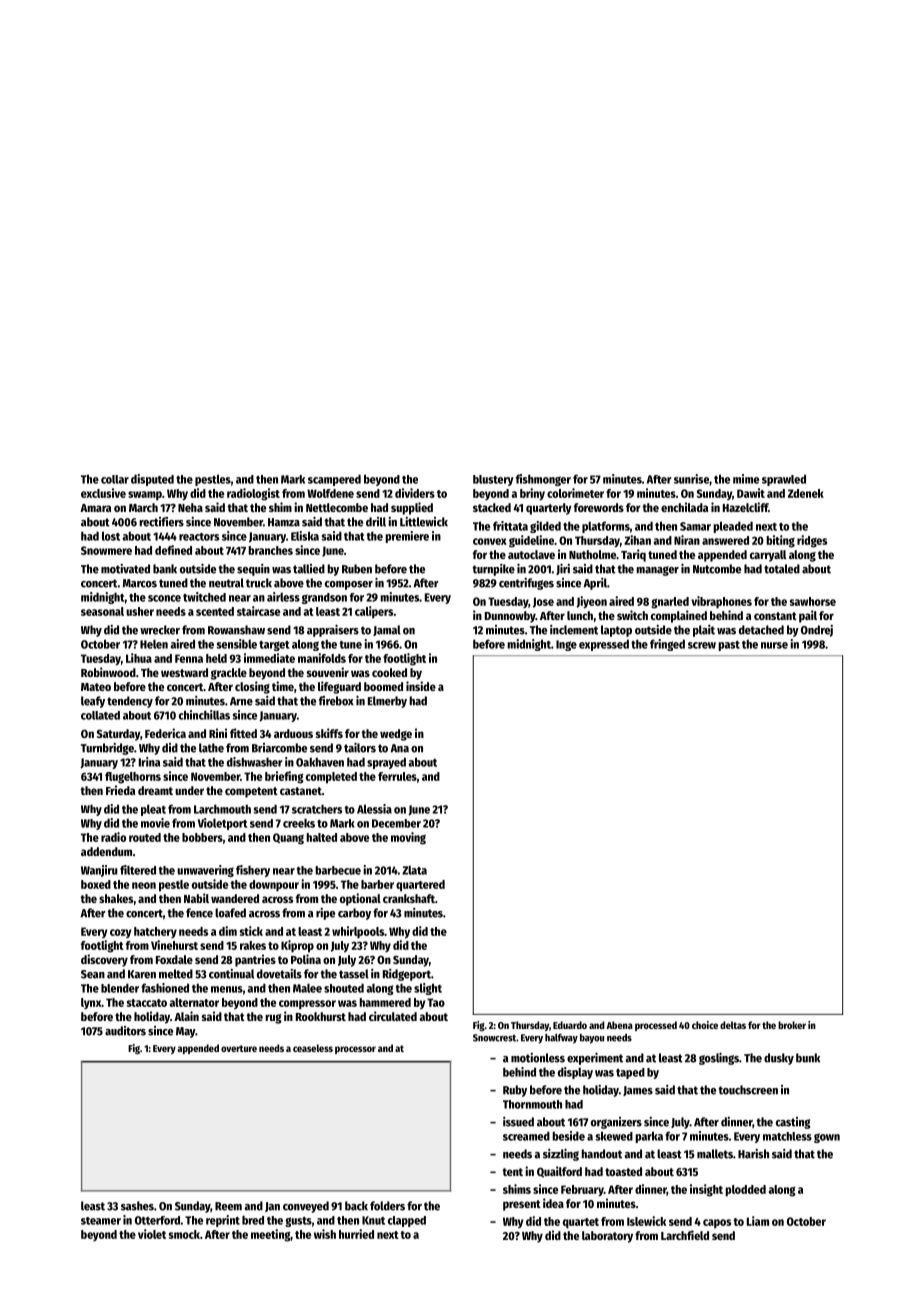 The height and width of the document is (1308, 924). Describe the element at coordinates (152, 480) in the document. I see `disputed` at that location.
